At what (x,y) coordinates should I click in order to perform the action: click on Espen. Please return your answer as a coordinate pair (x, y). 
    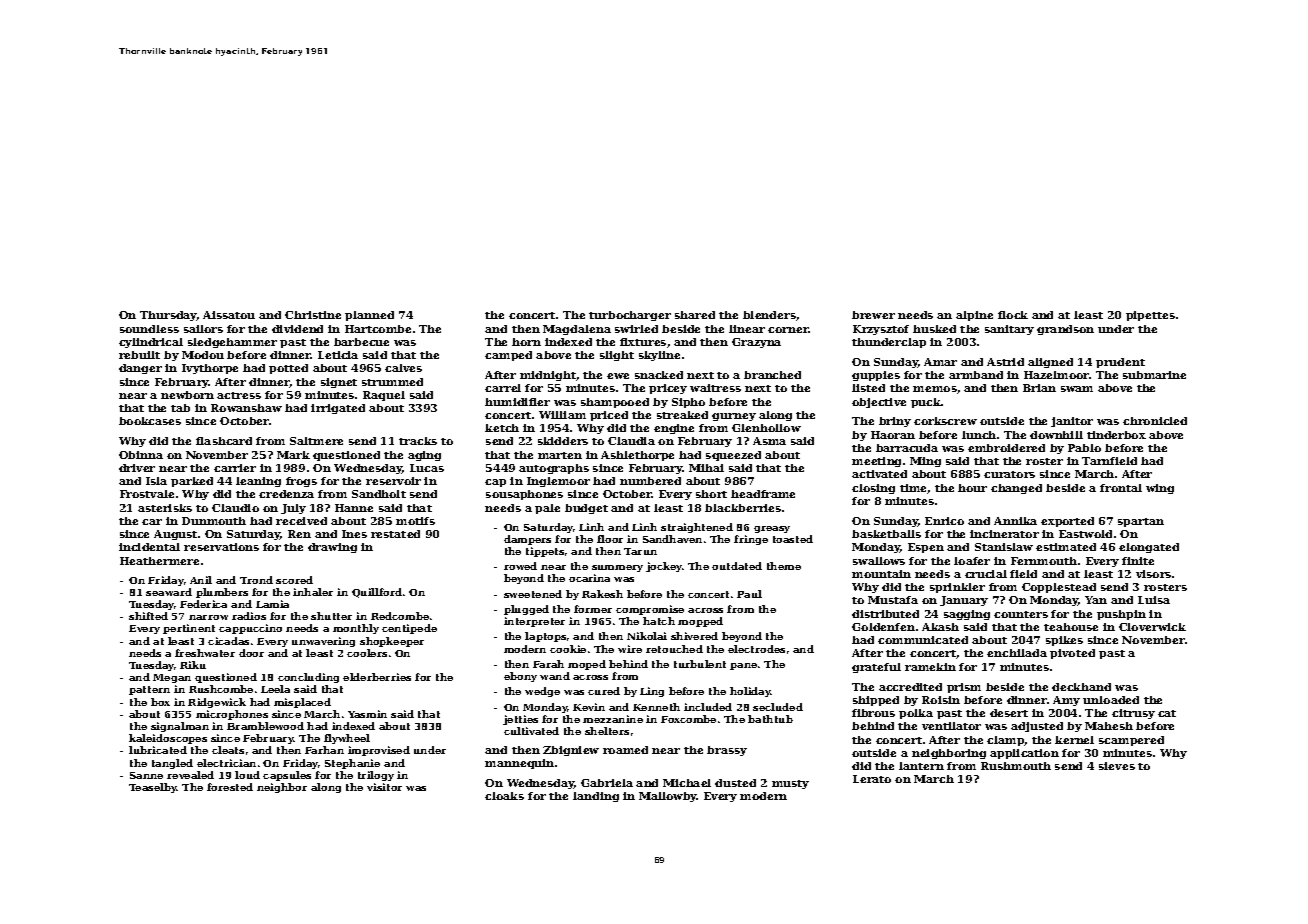
    Looking at the image, I should click on (926, 548).
